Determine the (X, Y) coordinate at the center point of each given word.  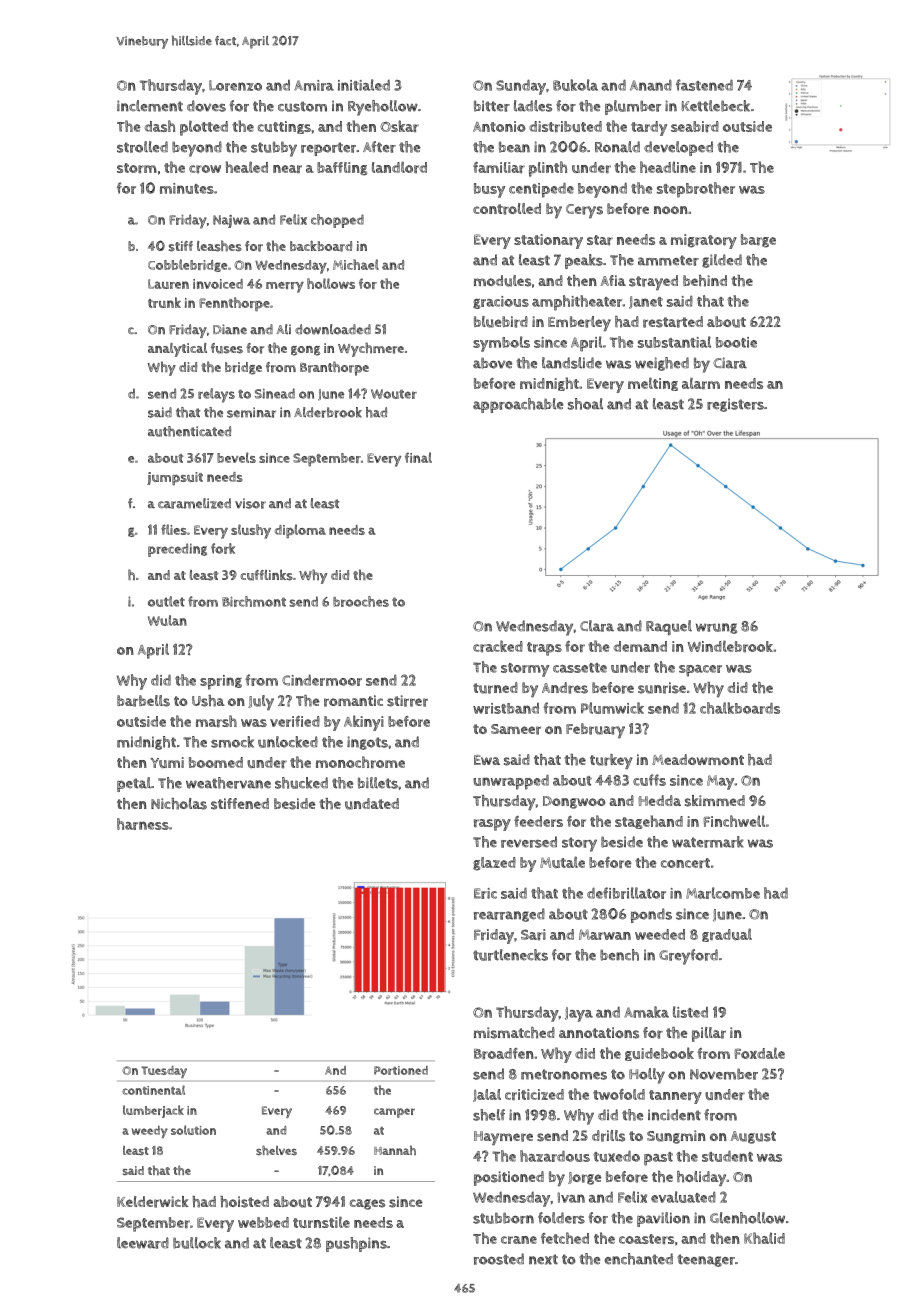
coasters (646, 1239)
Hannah (395, 1150)
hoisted (244, 1202)
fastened (704, 85)
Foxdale (759, 1053)
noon (671, 210)
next (543, 1259)
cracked (498, 646)
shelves (276, 1150)
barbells (143, 701)
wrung (716, 628)
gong (305, 351)
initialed (364, 85)
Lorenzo (235, 85)
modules (502, 281)
